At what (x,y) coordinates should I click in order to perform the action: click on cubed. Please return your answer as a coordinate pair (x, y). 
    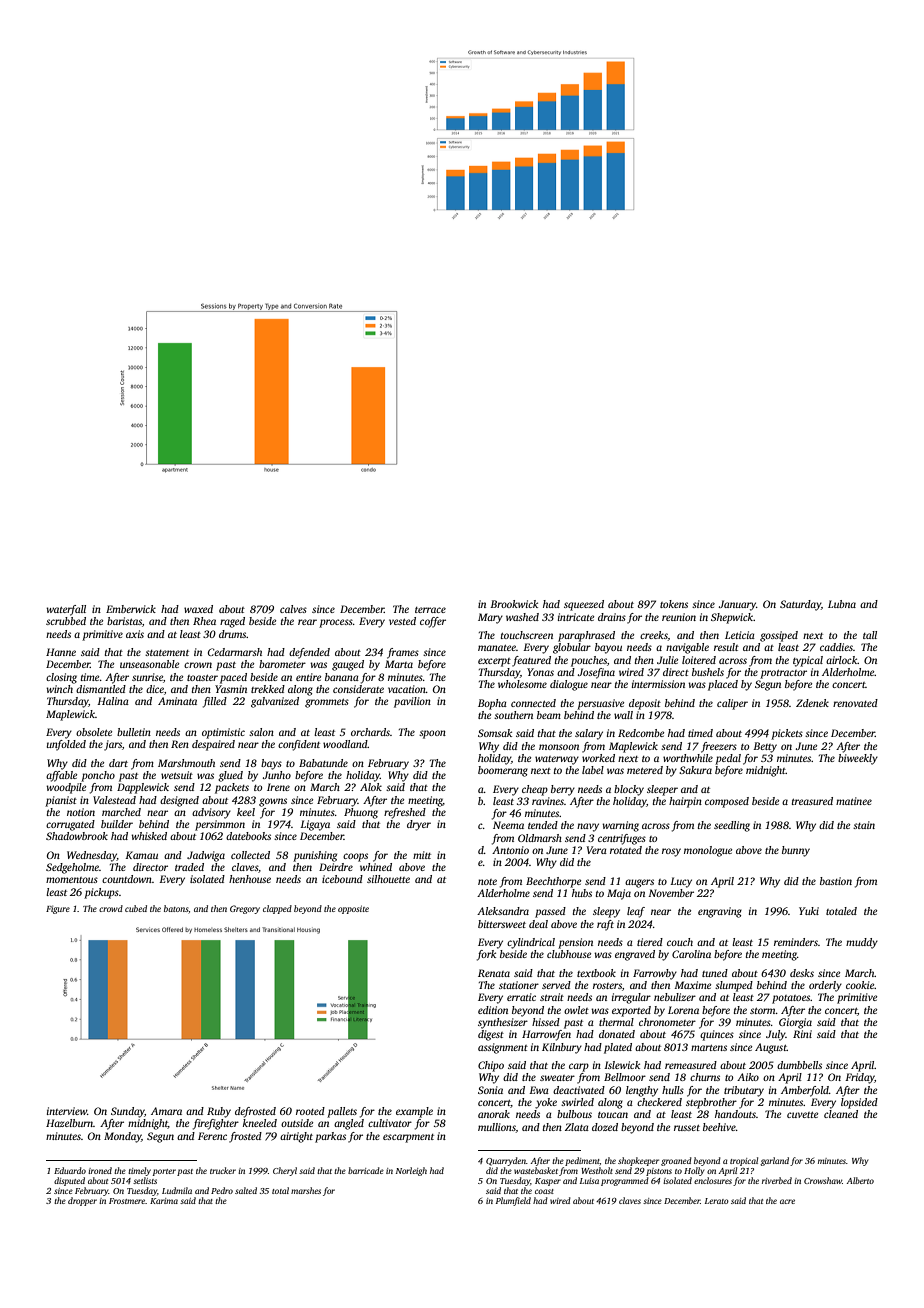
    Looking at the image, I should click on (136, 908).
